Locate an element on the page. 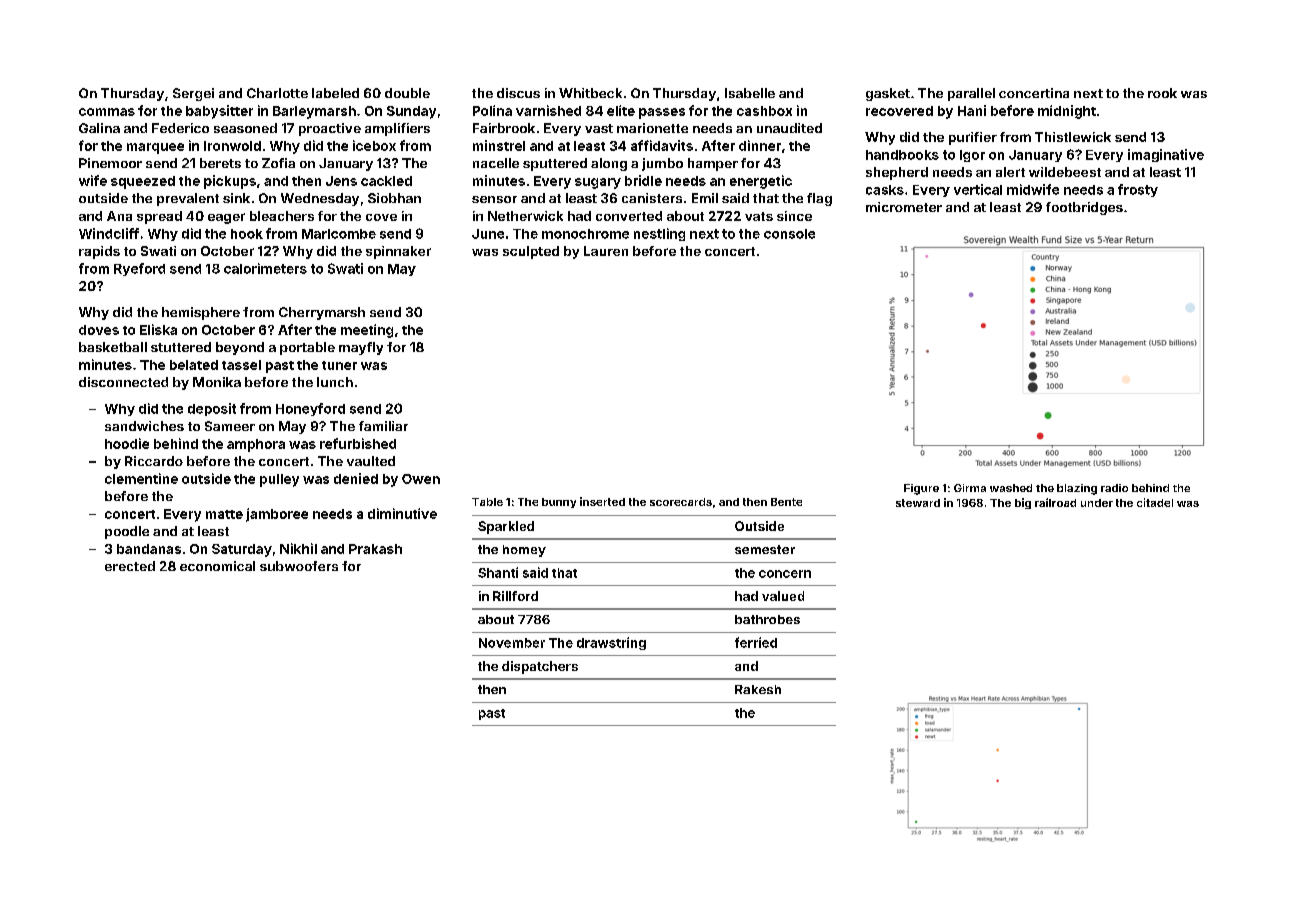  radio is located at coordinates (1114, 488).
